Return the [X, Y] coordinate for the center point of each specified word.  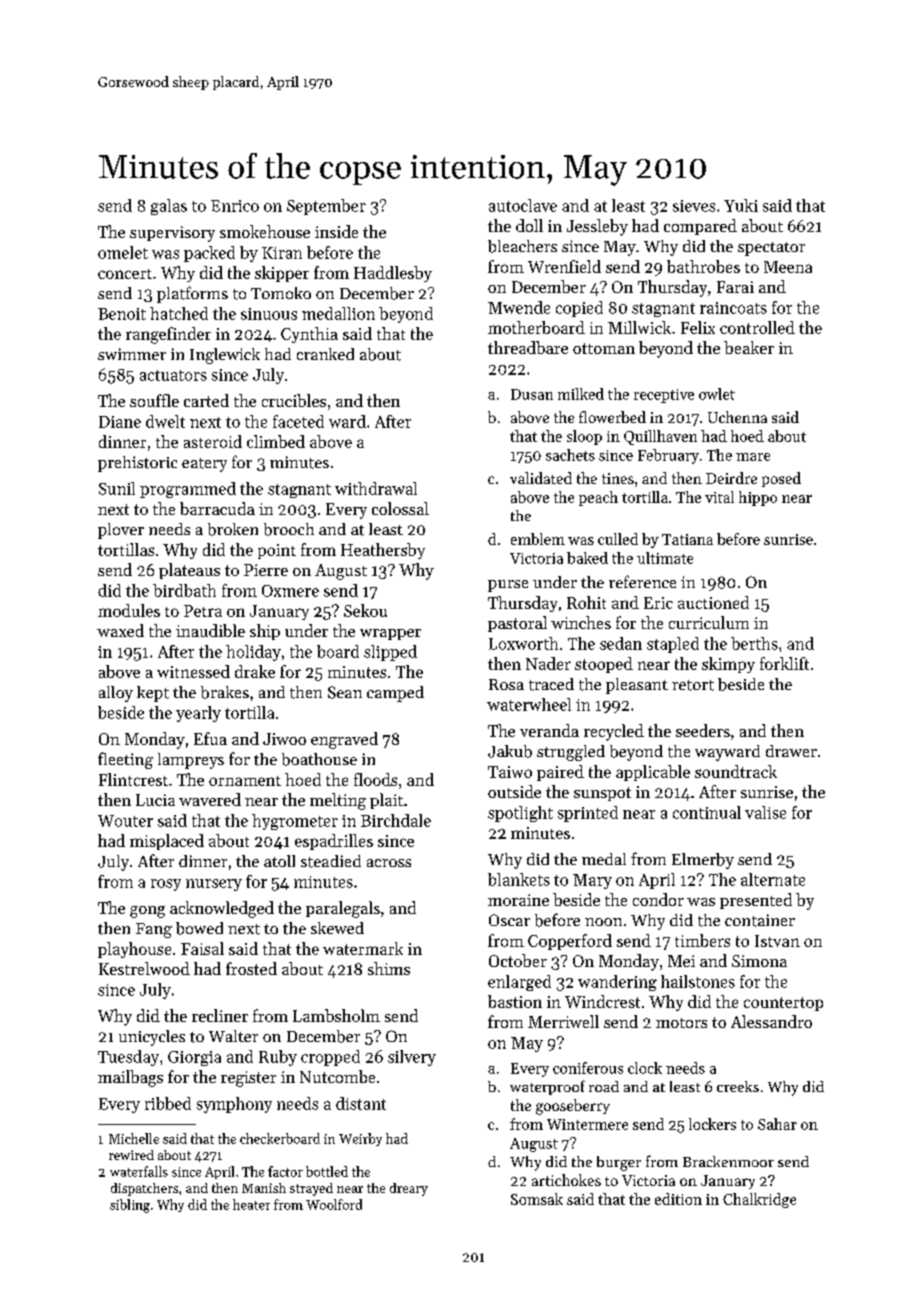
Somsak [537, 1199]
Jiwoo [284, 739]
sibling [130, 1206]
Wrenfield [564, 266]
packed [209, 254]
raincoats [733, 308]
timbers [702, 940]
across [389, 863]
